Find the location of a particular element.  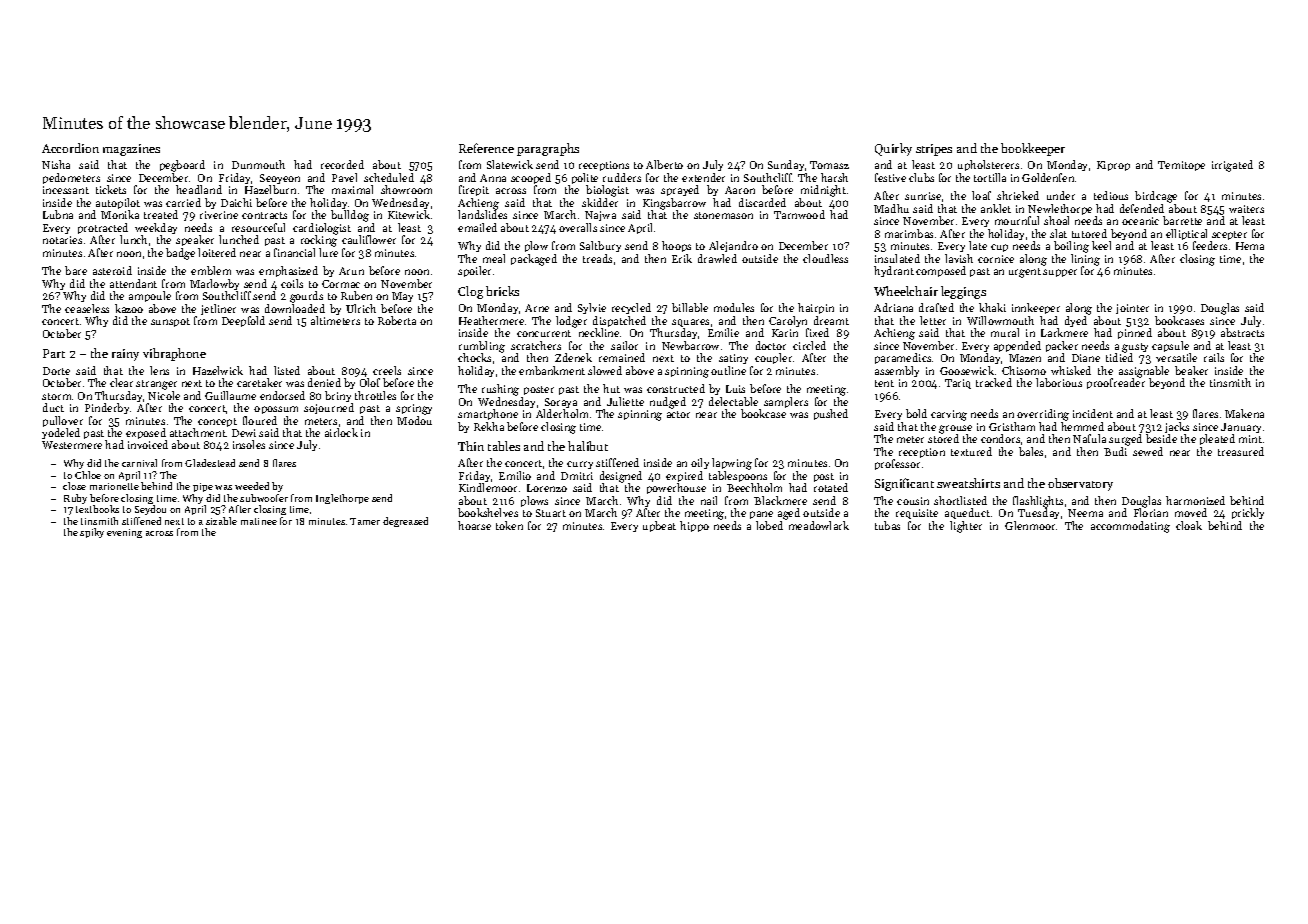

cousin is located at coordinates (913, 501).
